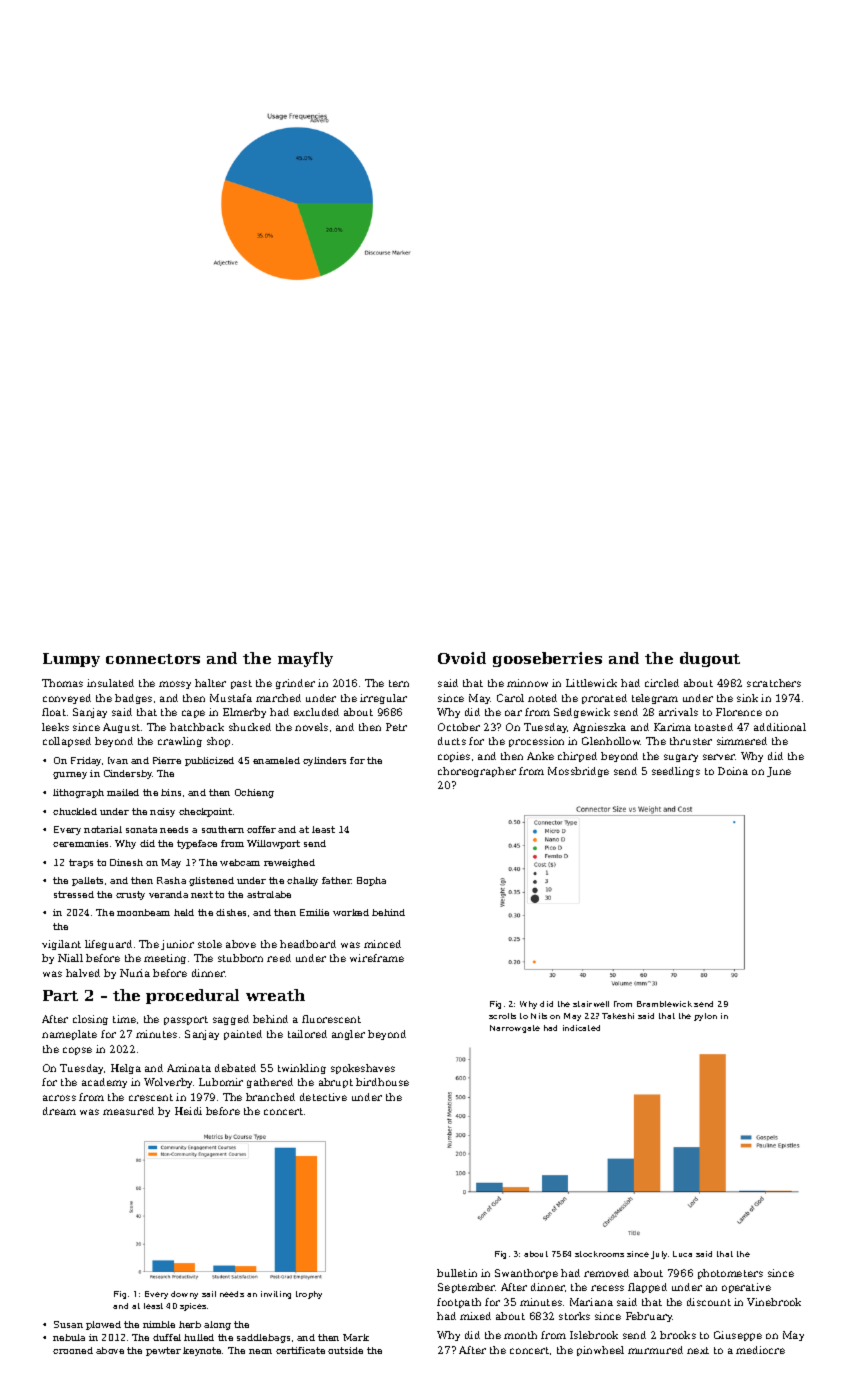 This page has width=849, height=1400. Describe the element at coordinates (190, 1324) in the page. I see `herb` at that location.
